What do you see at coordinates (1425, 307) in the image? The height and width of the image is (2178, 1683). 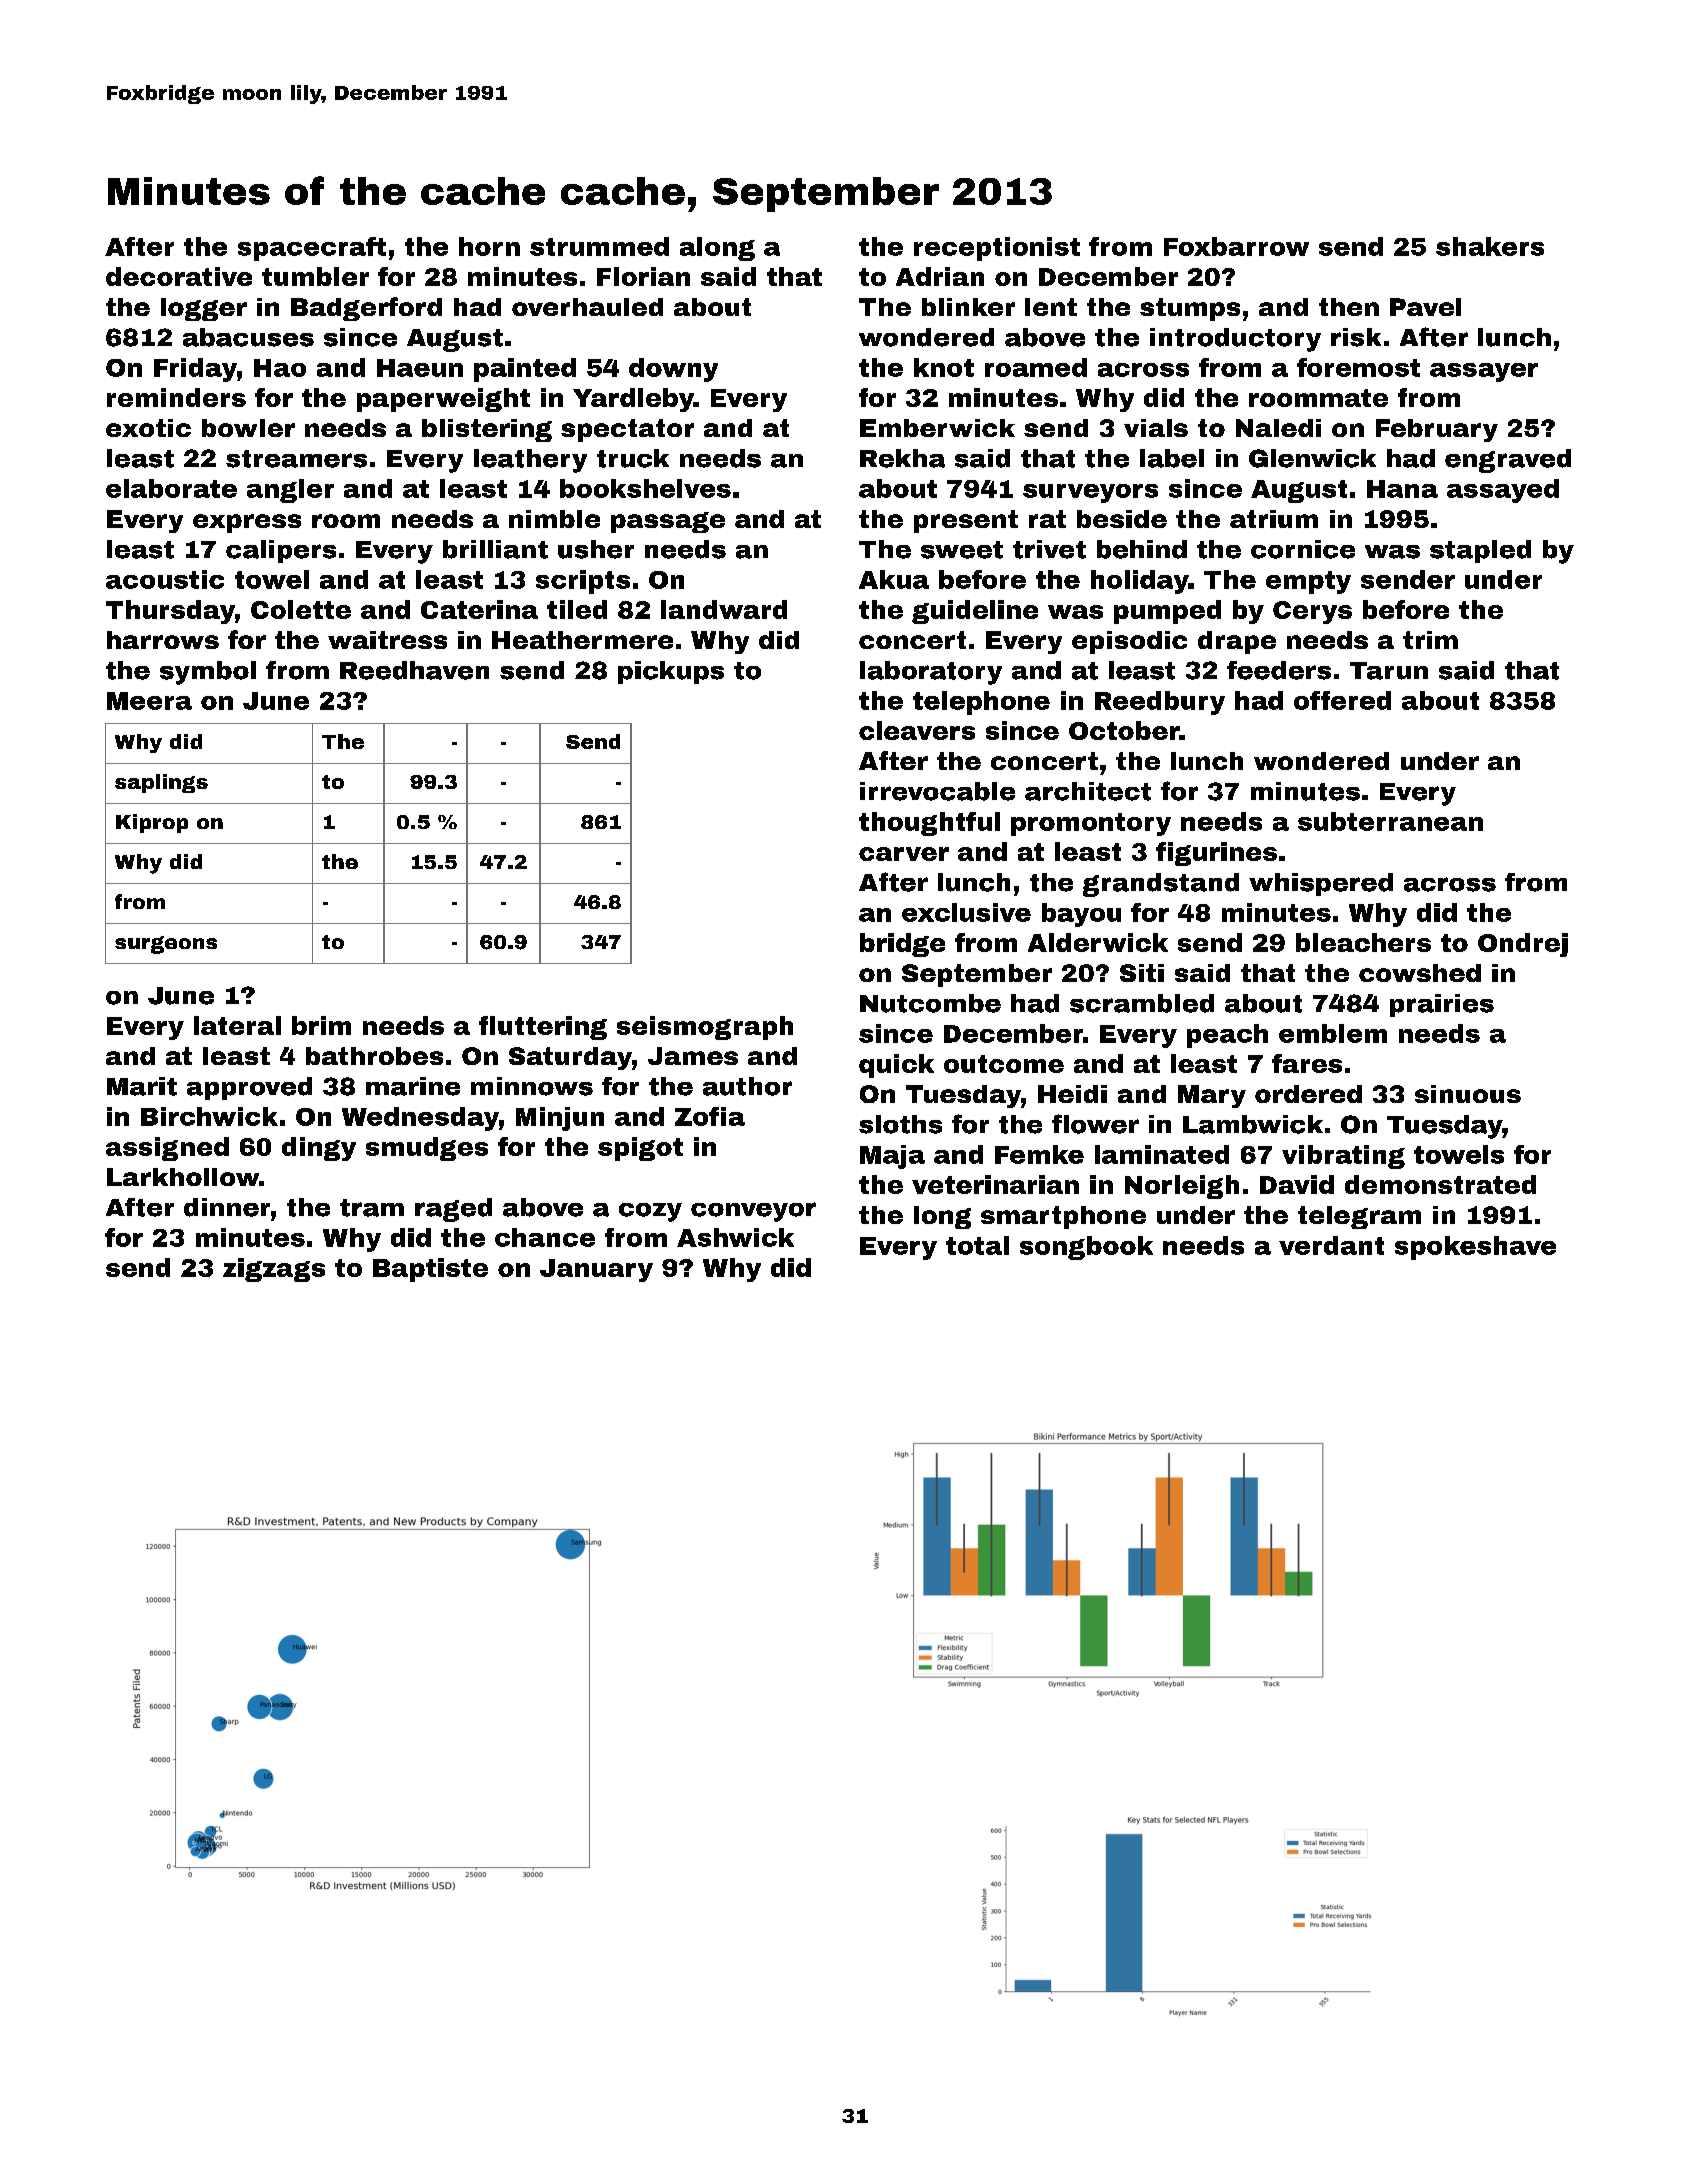 I see `Pavel` at bounding box center [1425, 307].
